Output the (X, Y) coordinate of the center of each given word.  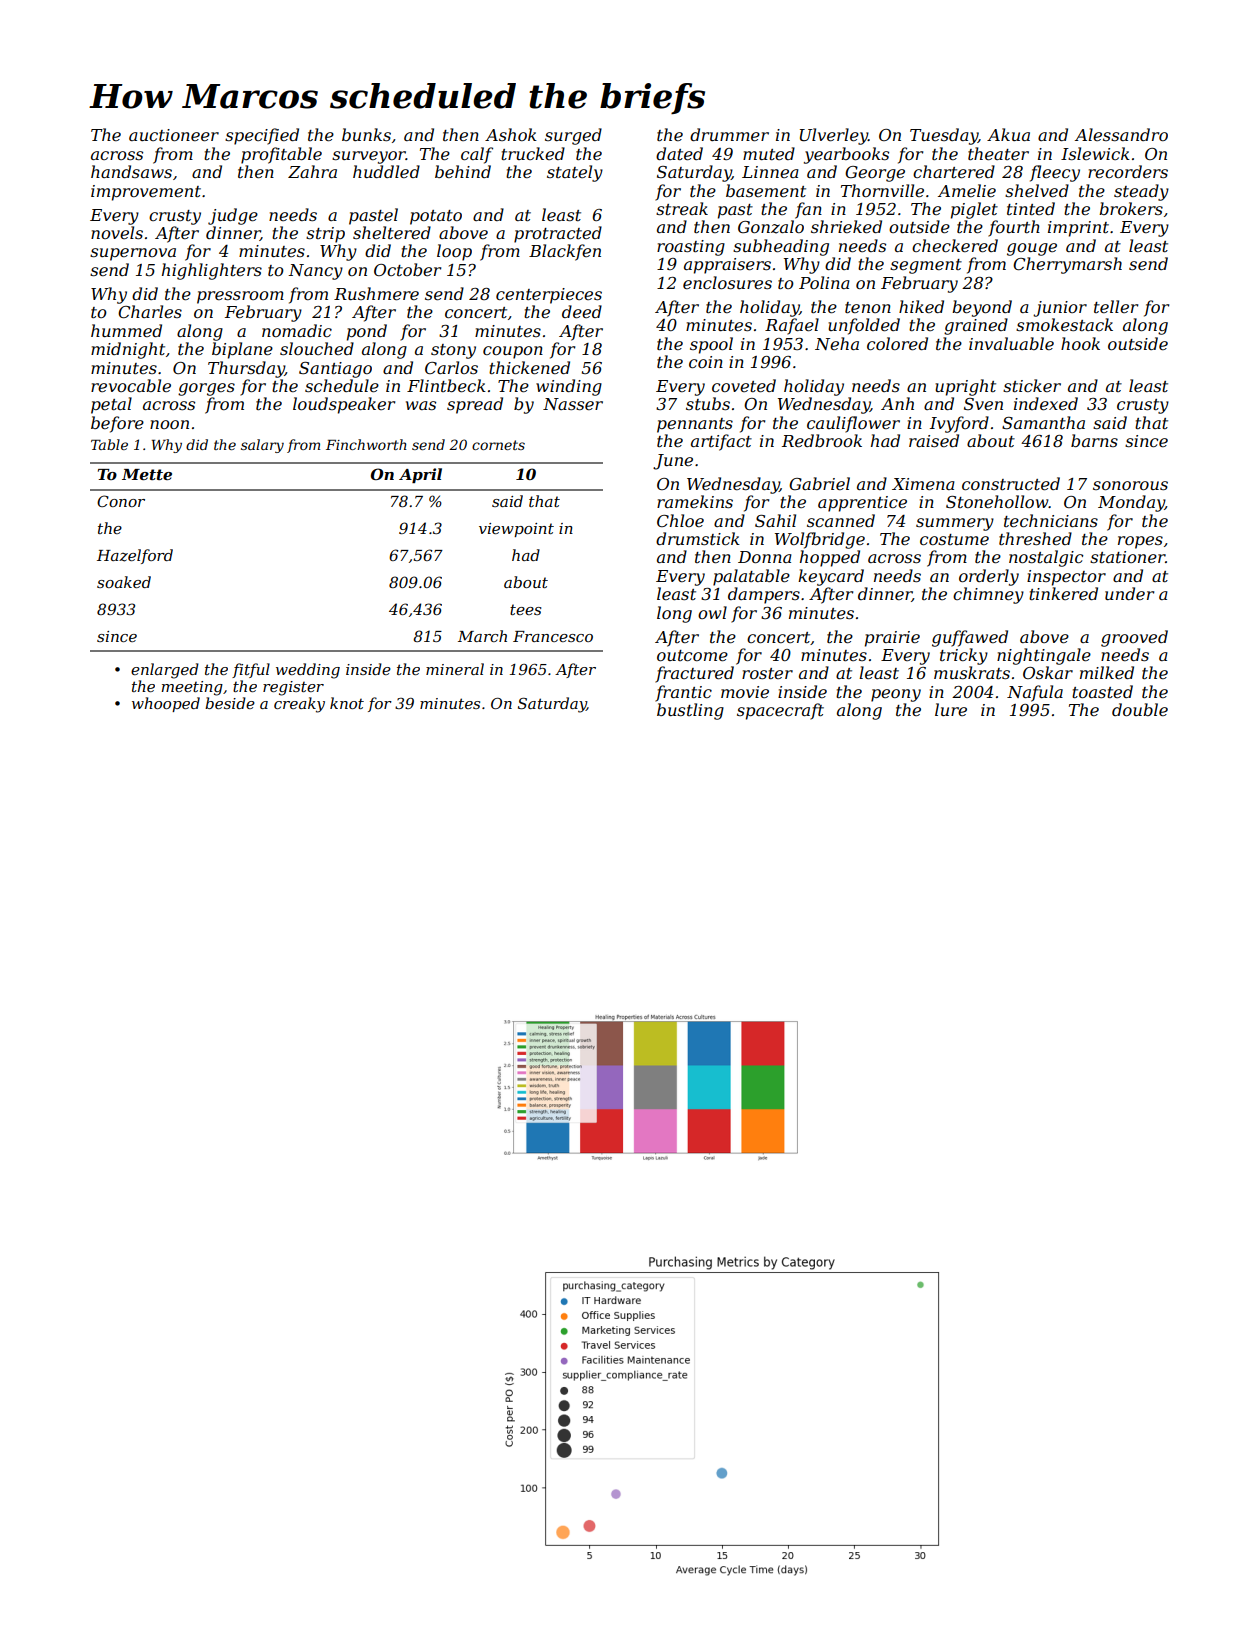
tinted (1031, 208)
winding (569, 387)
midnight (128, 350)
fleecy (1055, 173)
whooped (166, 704)
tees (525, 609)
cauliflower (853, 424)
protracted (558, 234)
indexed (1046, 403)
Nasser (573, 404)
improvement (146, 193)
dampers (764, 595)
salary (262, 446)
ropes (1140, 542)
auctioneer (174, 135)
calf (477, 155)
